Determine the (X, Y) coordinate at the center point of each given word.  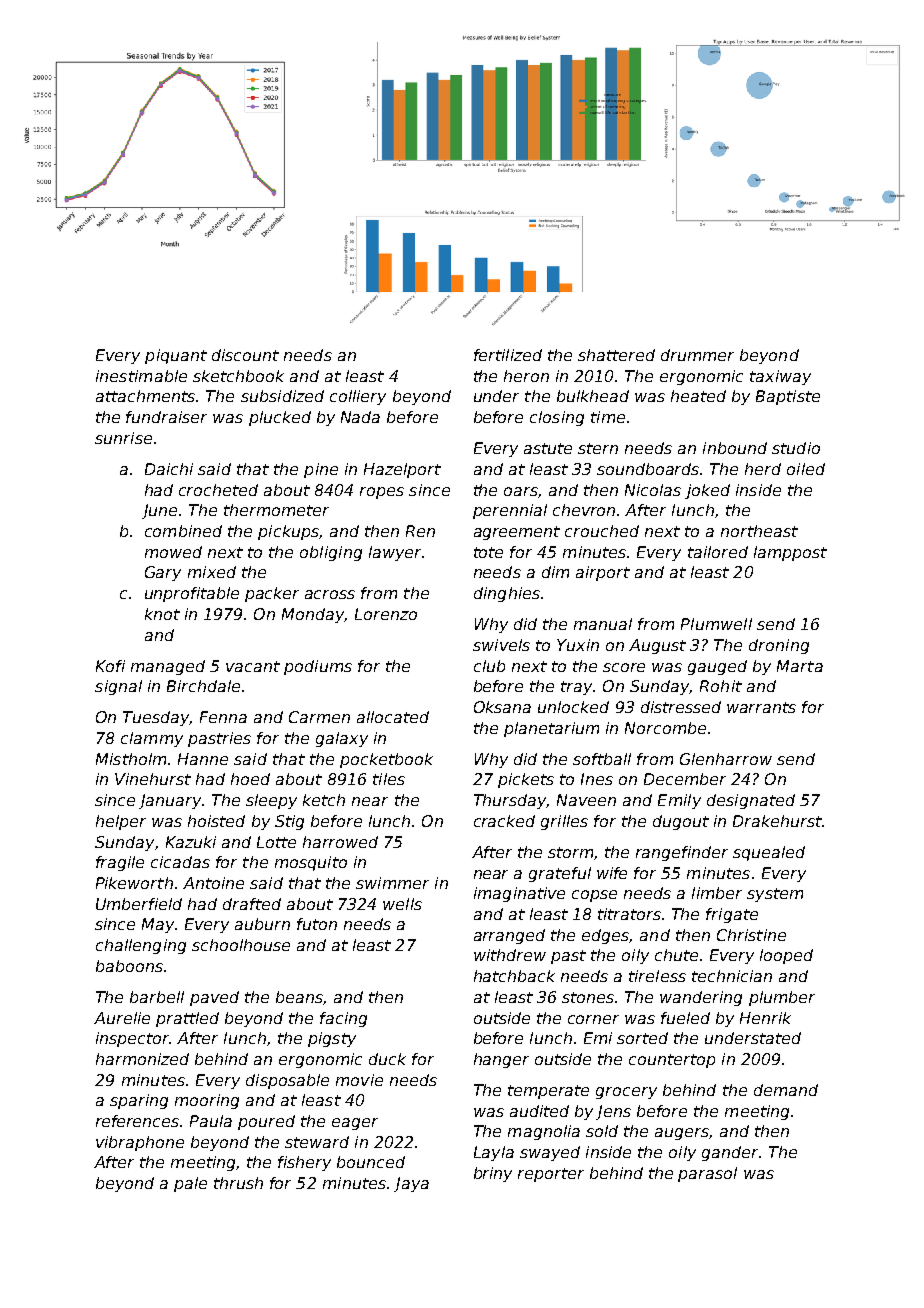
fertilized (508, 355)
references (137, 1121)
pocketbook (386, 760)
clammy (152, 739)
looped (786, 956)
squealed (769, 853)
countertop (672, 1061)
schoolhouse (241, 945)
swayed (550, 1153)
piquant (176, 356)
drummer (697, 355)
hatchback (514, 976)
